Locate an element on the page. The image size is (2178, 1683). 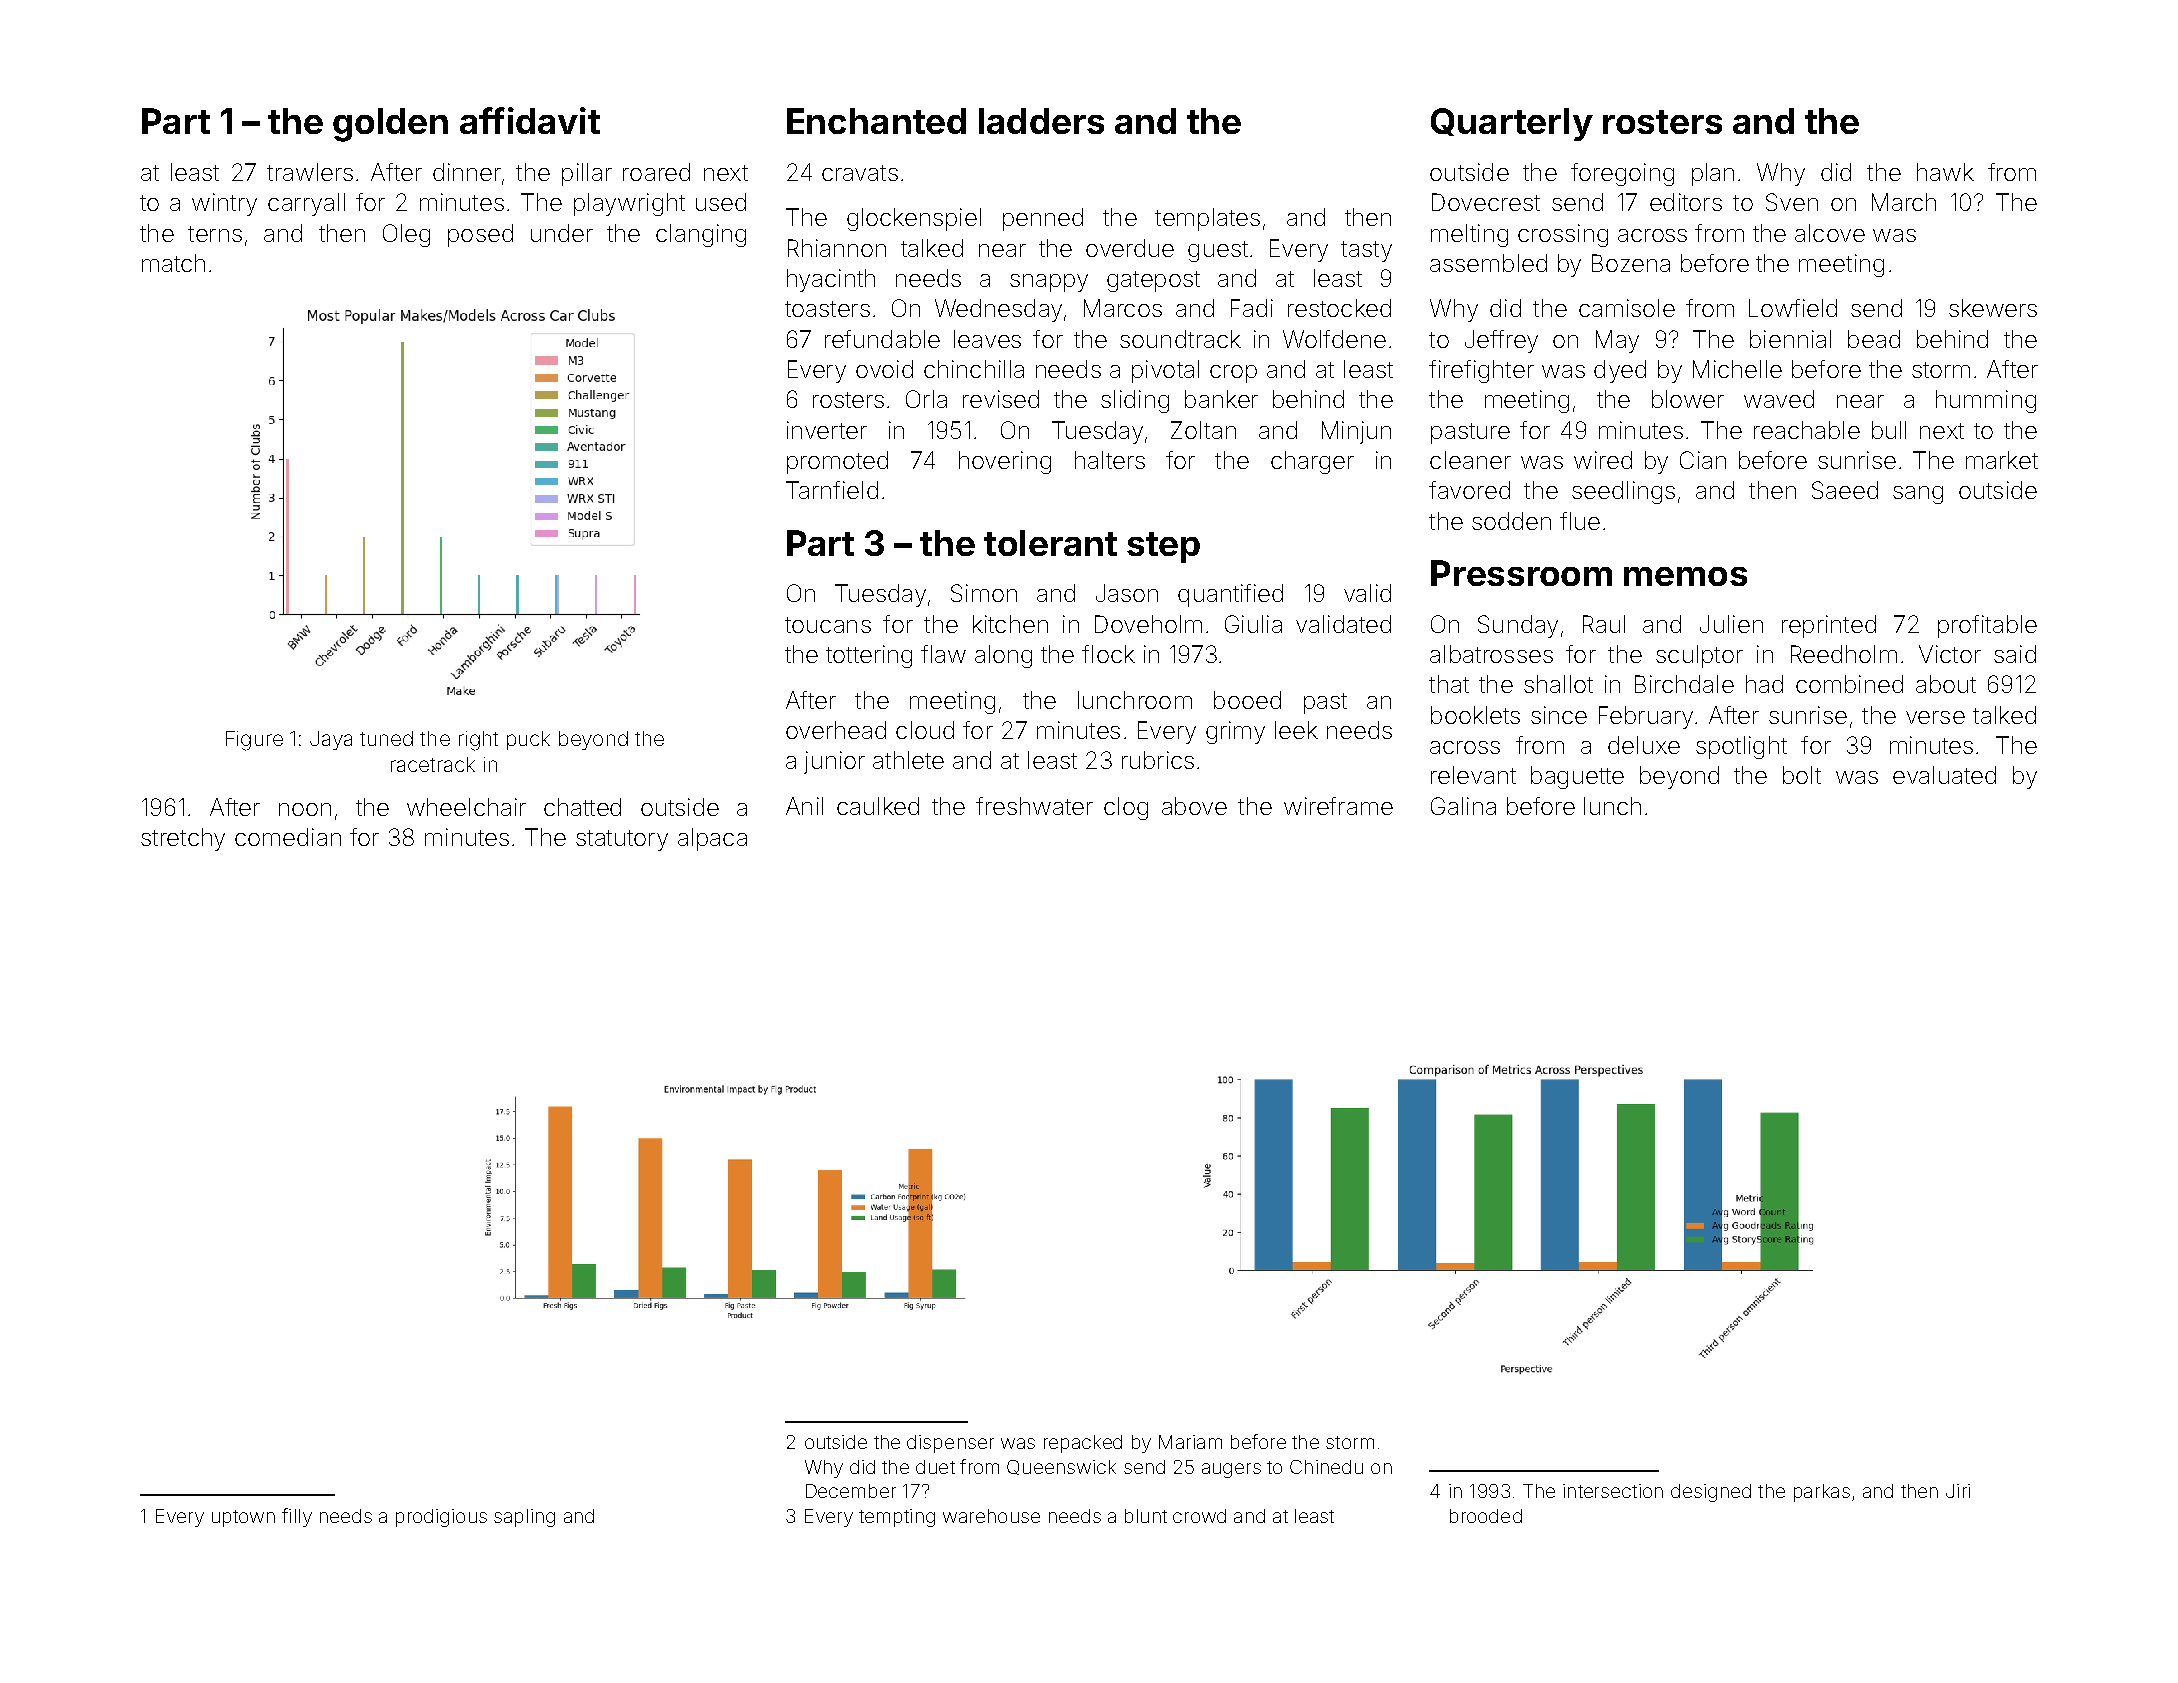
clog is located at coordinates (1126, 808).
